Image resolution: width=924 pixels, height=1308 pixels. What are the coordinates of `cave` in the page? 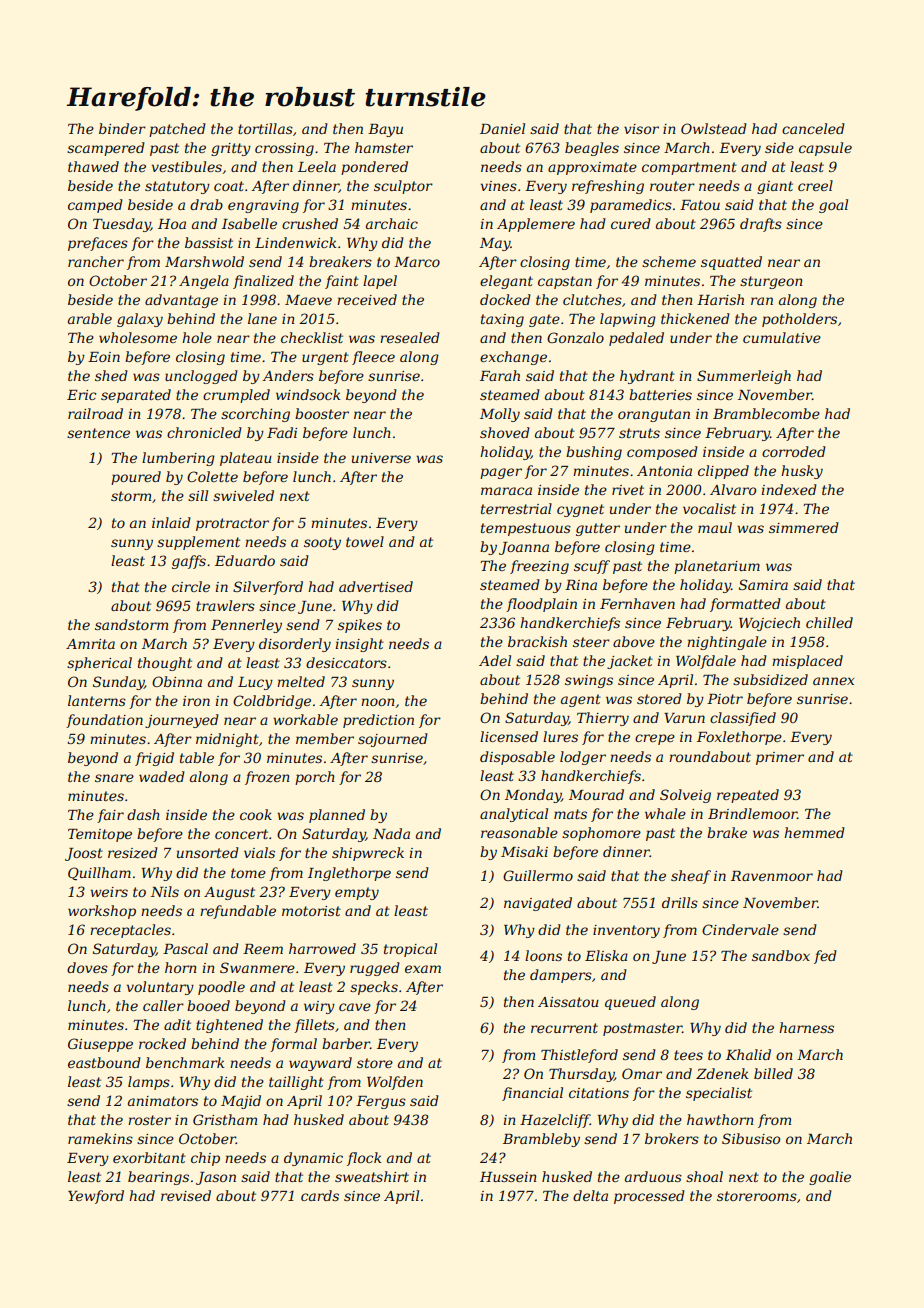 It's located at (355, 1007).
